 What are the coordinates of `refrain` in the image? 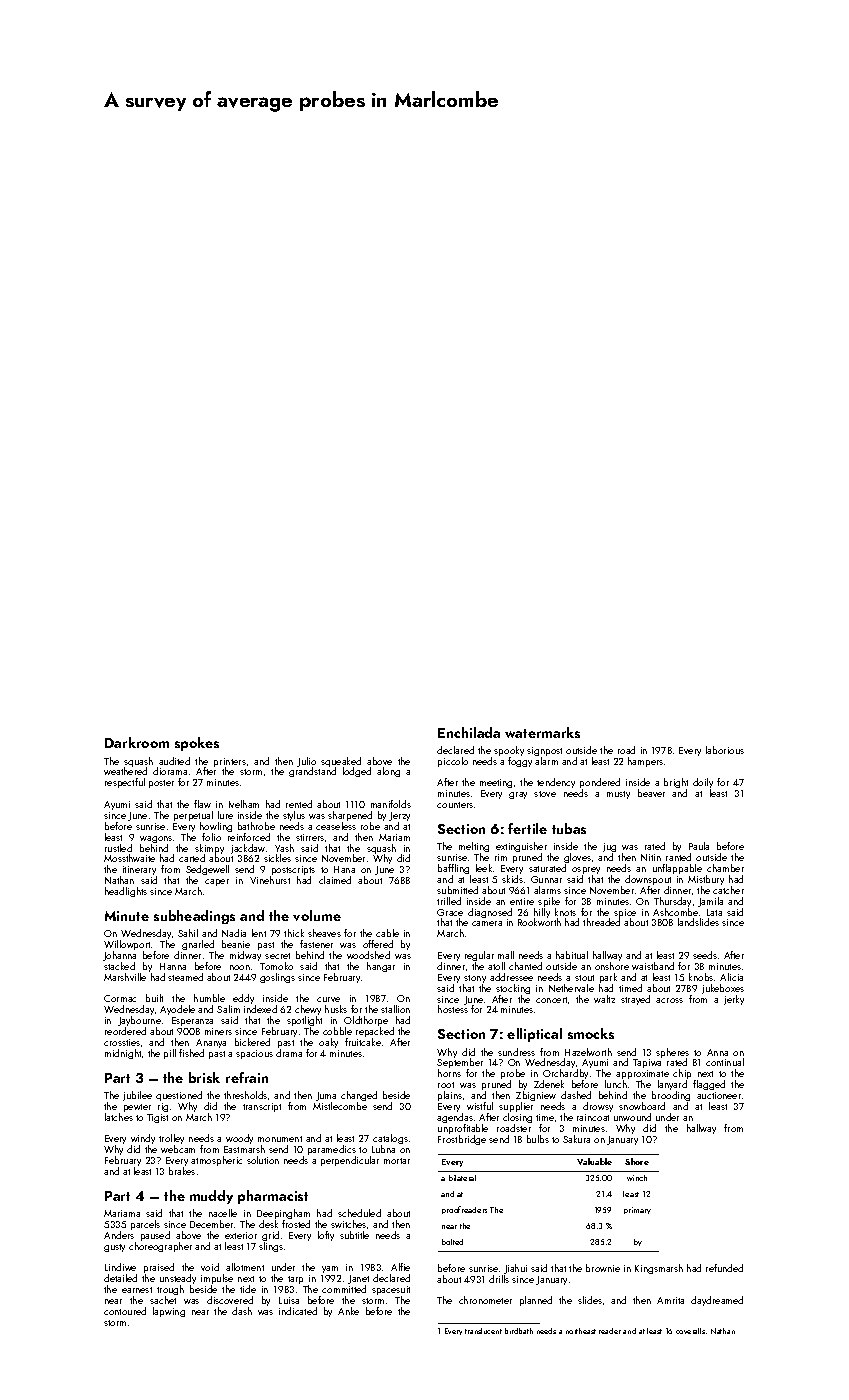 It's located at (247, 1077).
